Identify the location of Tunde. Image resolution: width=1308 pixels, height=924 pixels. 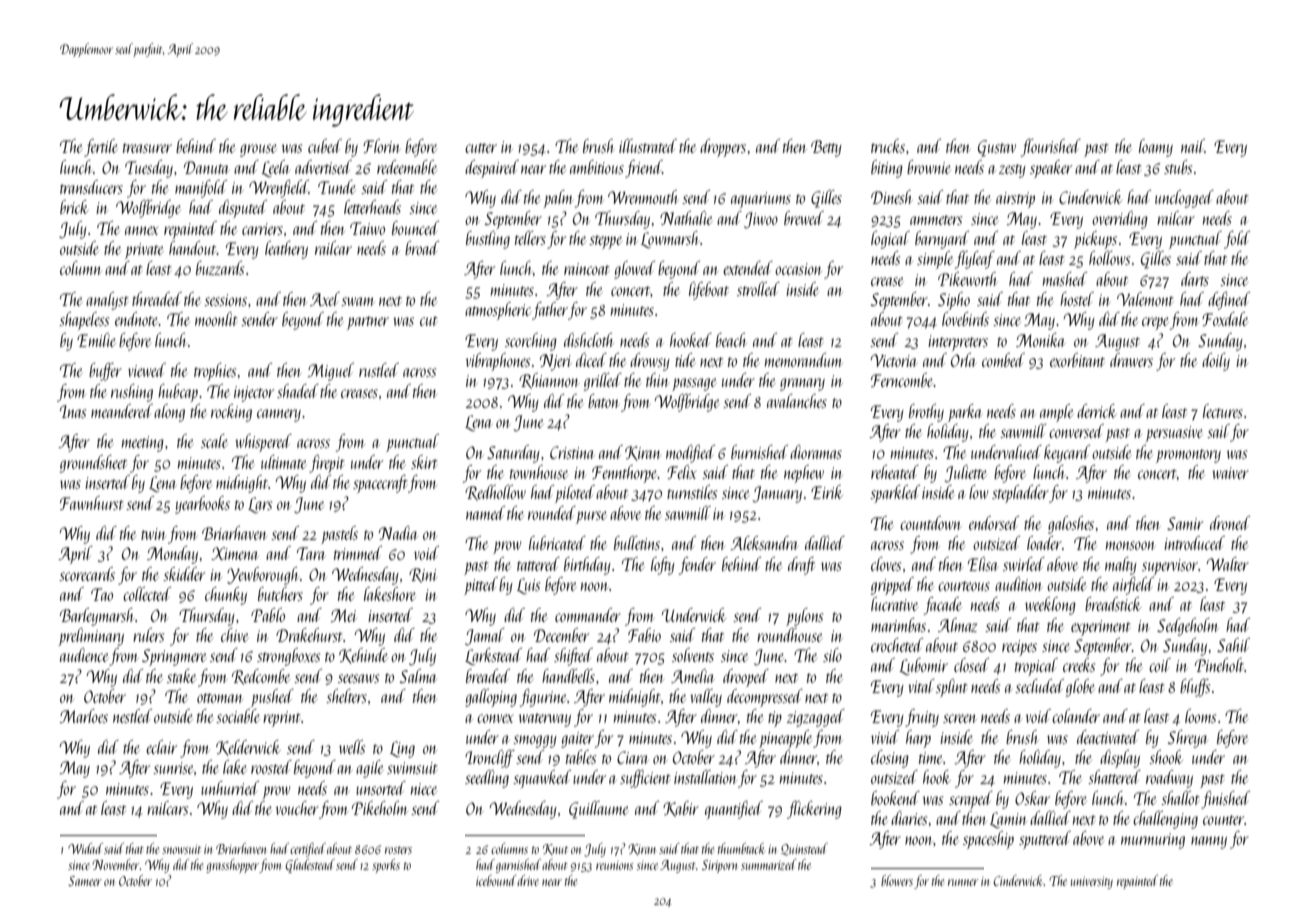
(337, 187).
